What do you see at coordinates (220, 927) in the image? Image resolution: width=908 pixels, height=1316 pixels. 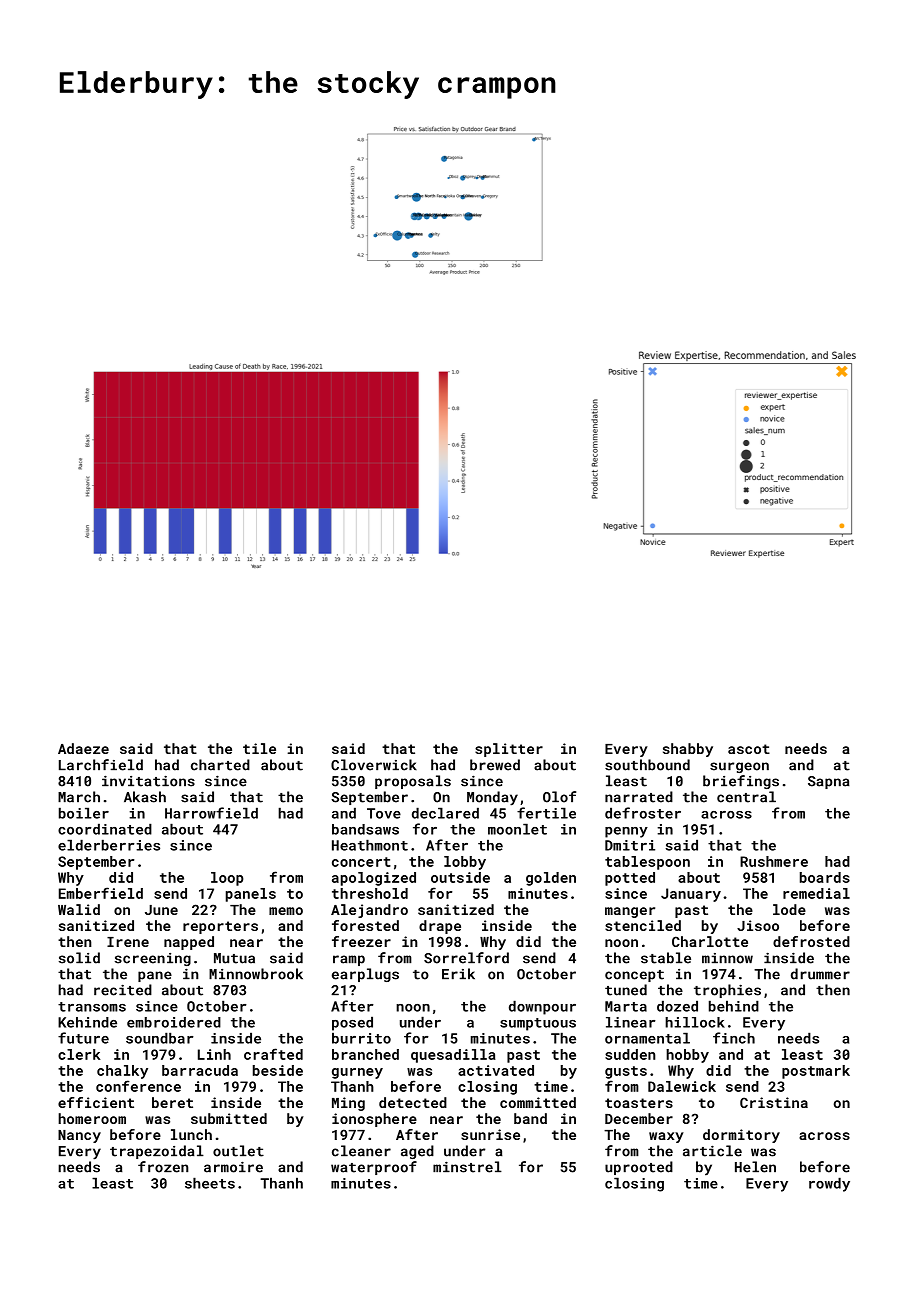 I see `reporters` at bounding box center [220, 927].
